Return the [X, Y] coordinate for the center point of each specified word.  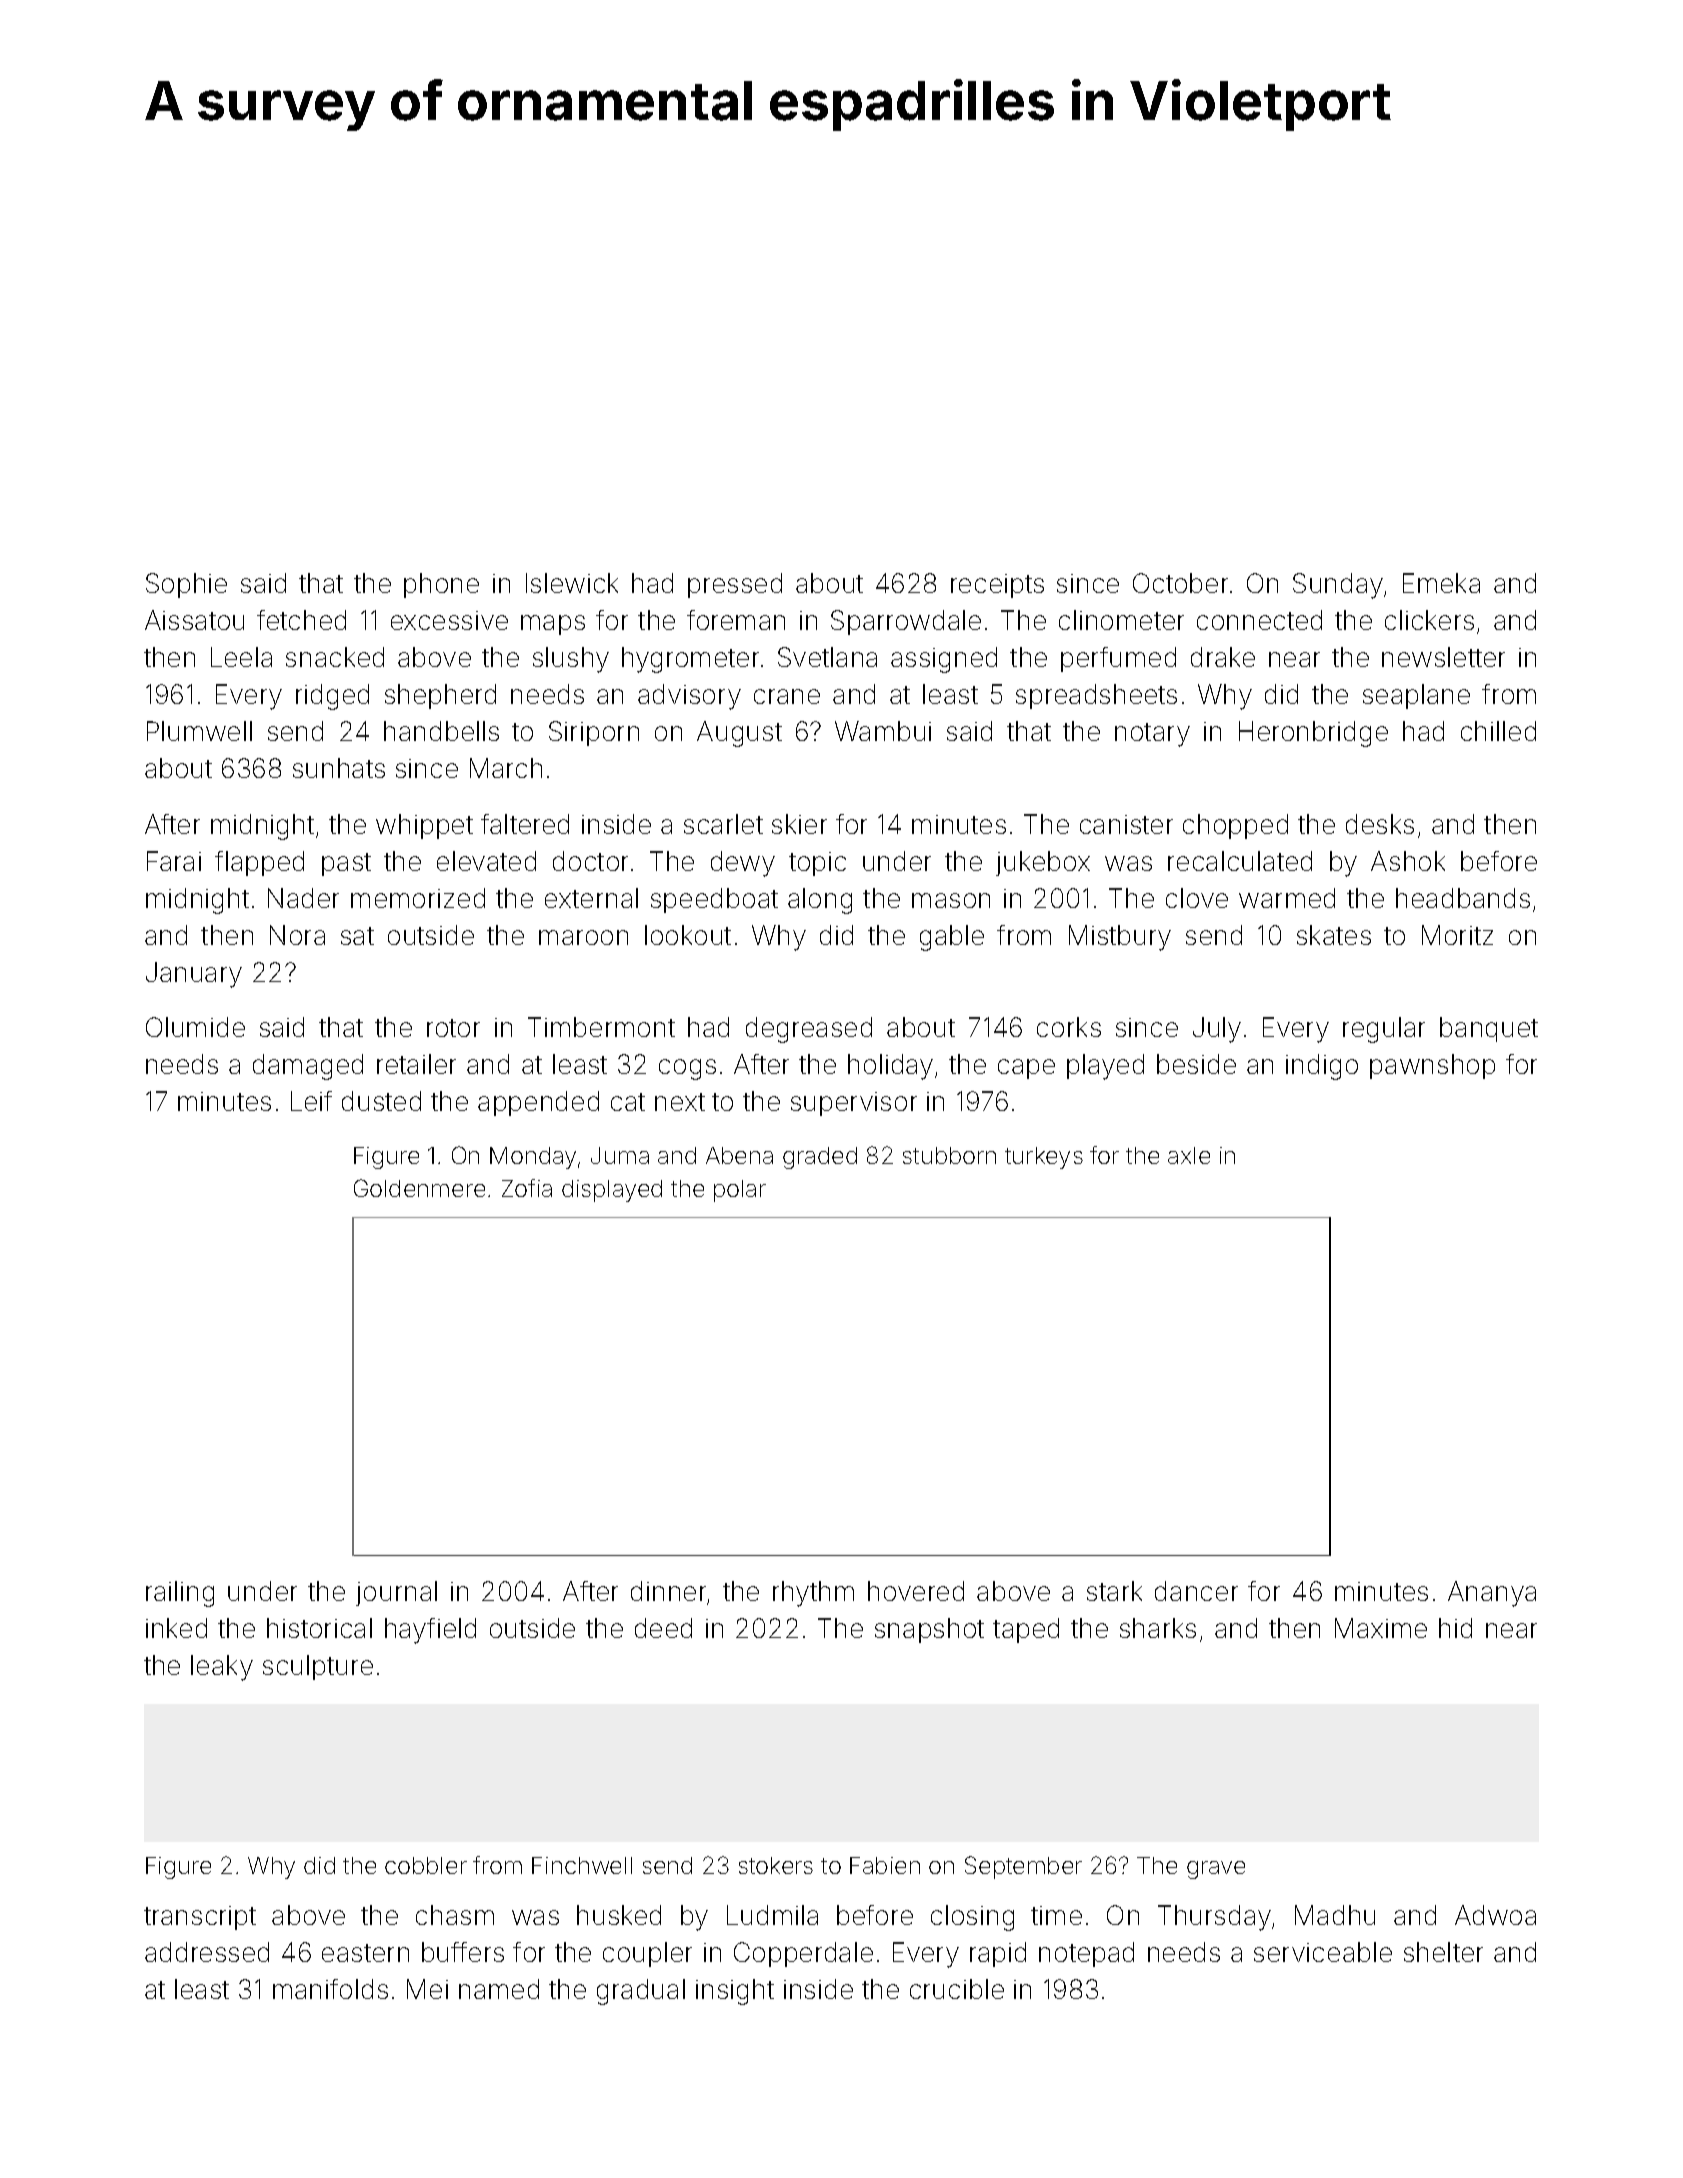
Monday [533, 1158]
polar [740, 1191]
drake [1223, 657]
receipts [997, 586]
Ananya [1492, 1594]
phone [441, 585]
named [499, 1989]
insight [735, 1992]
